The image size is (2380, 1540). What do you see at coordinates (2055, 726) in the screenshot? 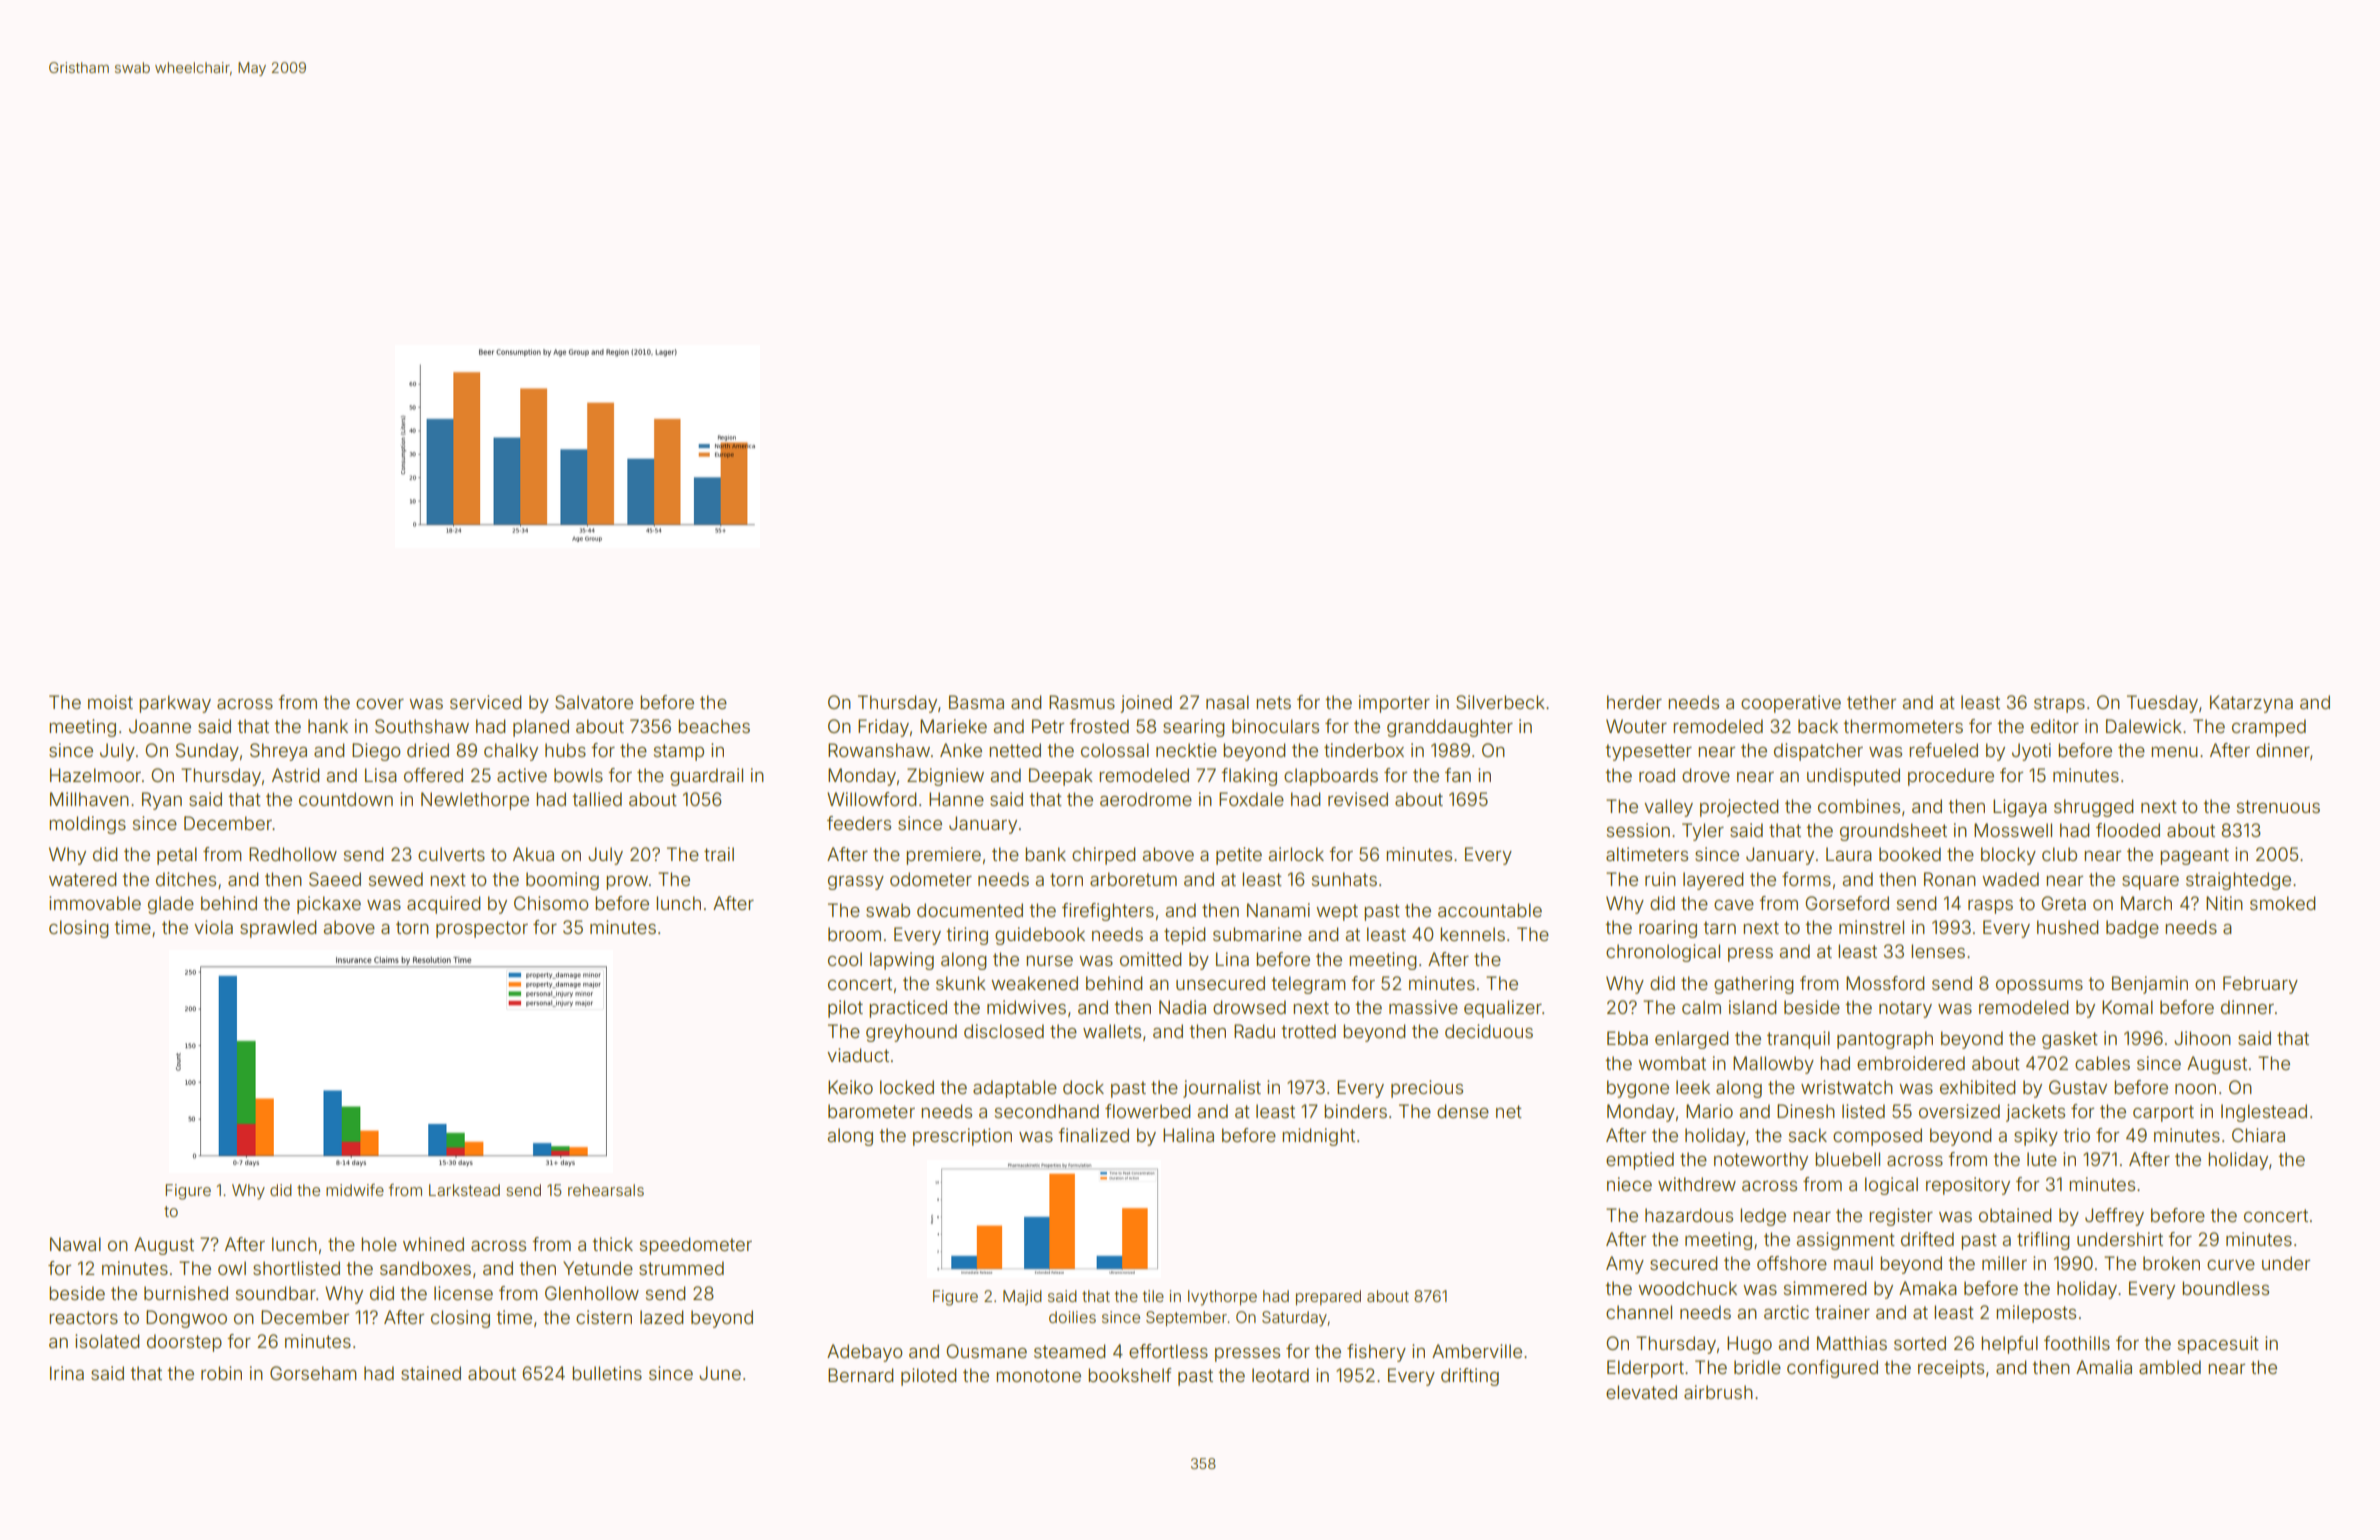
I see `editor` at bounding box center [2055, 726].
